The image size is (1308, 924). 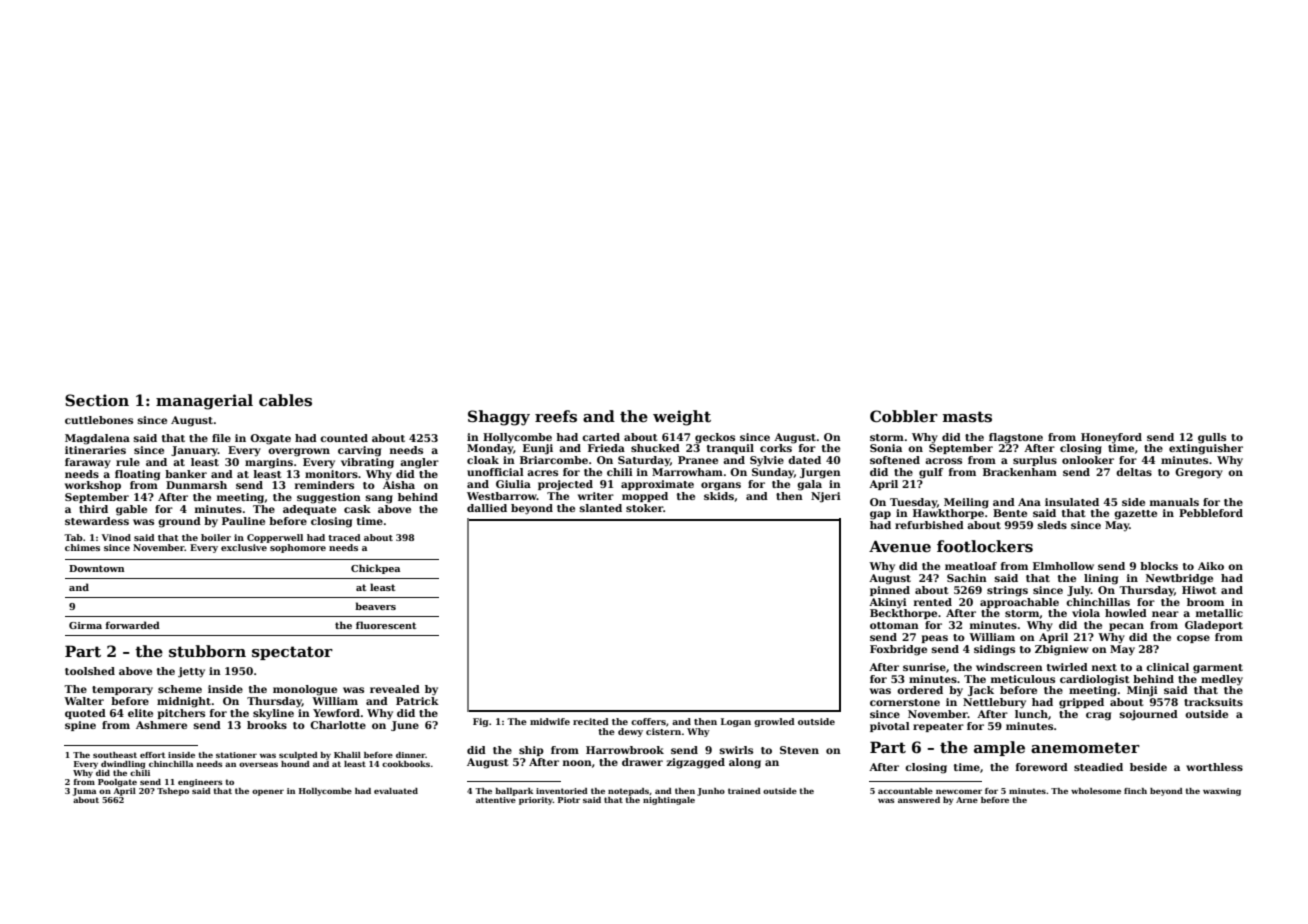 What do you see at coordinates (985, 546) in the screenshot?
I see `footlockers` at bounding box center [985, 546].
